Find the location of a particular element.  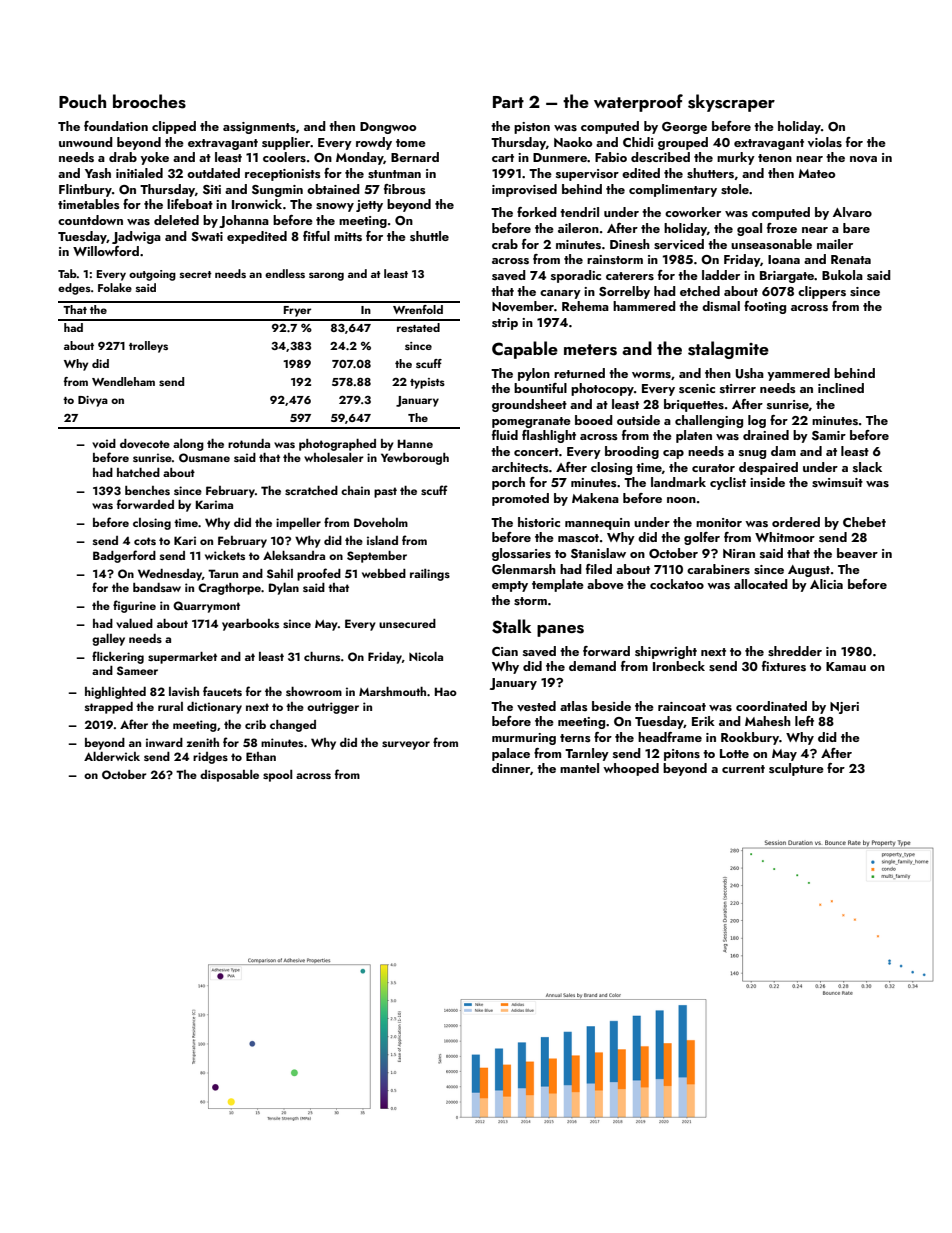

figurine is located at coordinates (134, 606).
